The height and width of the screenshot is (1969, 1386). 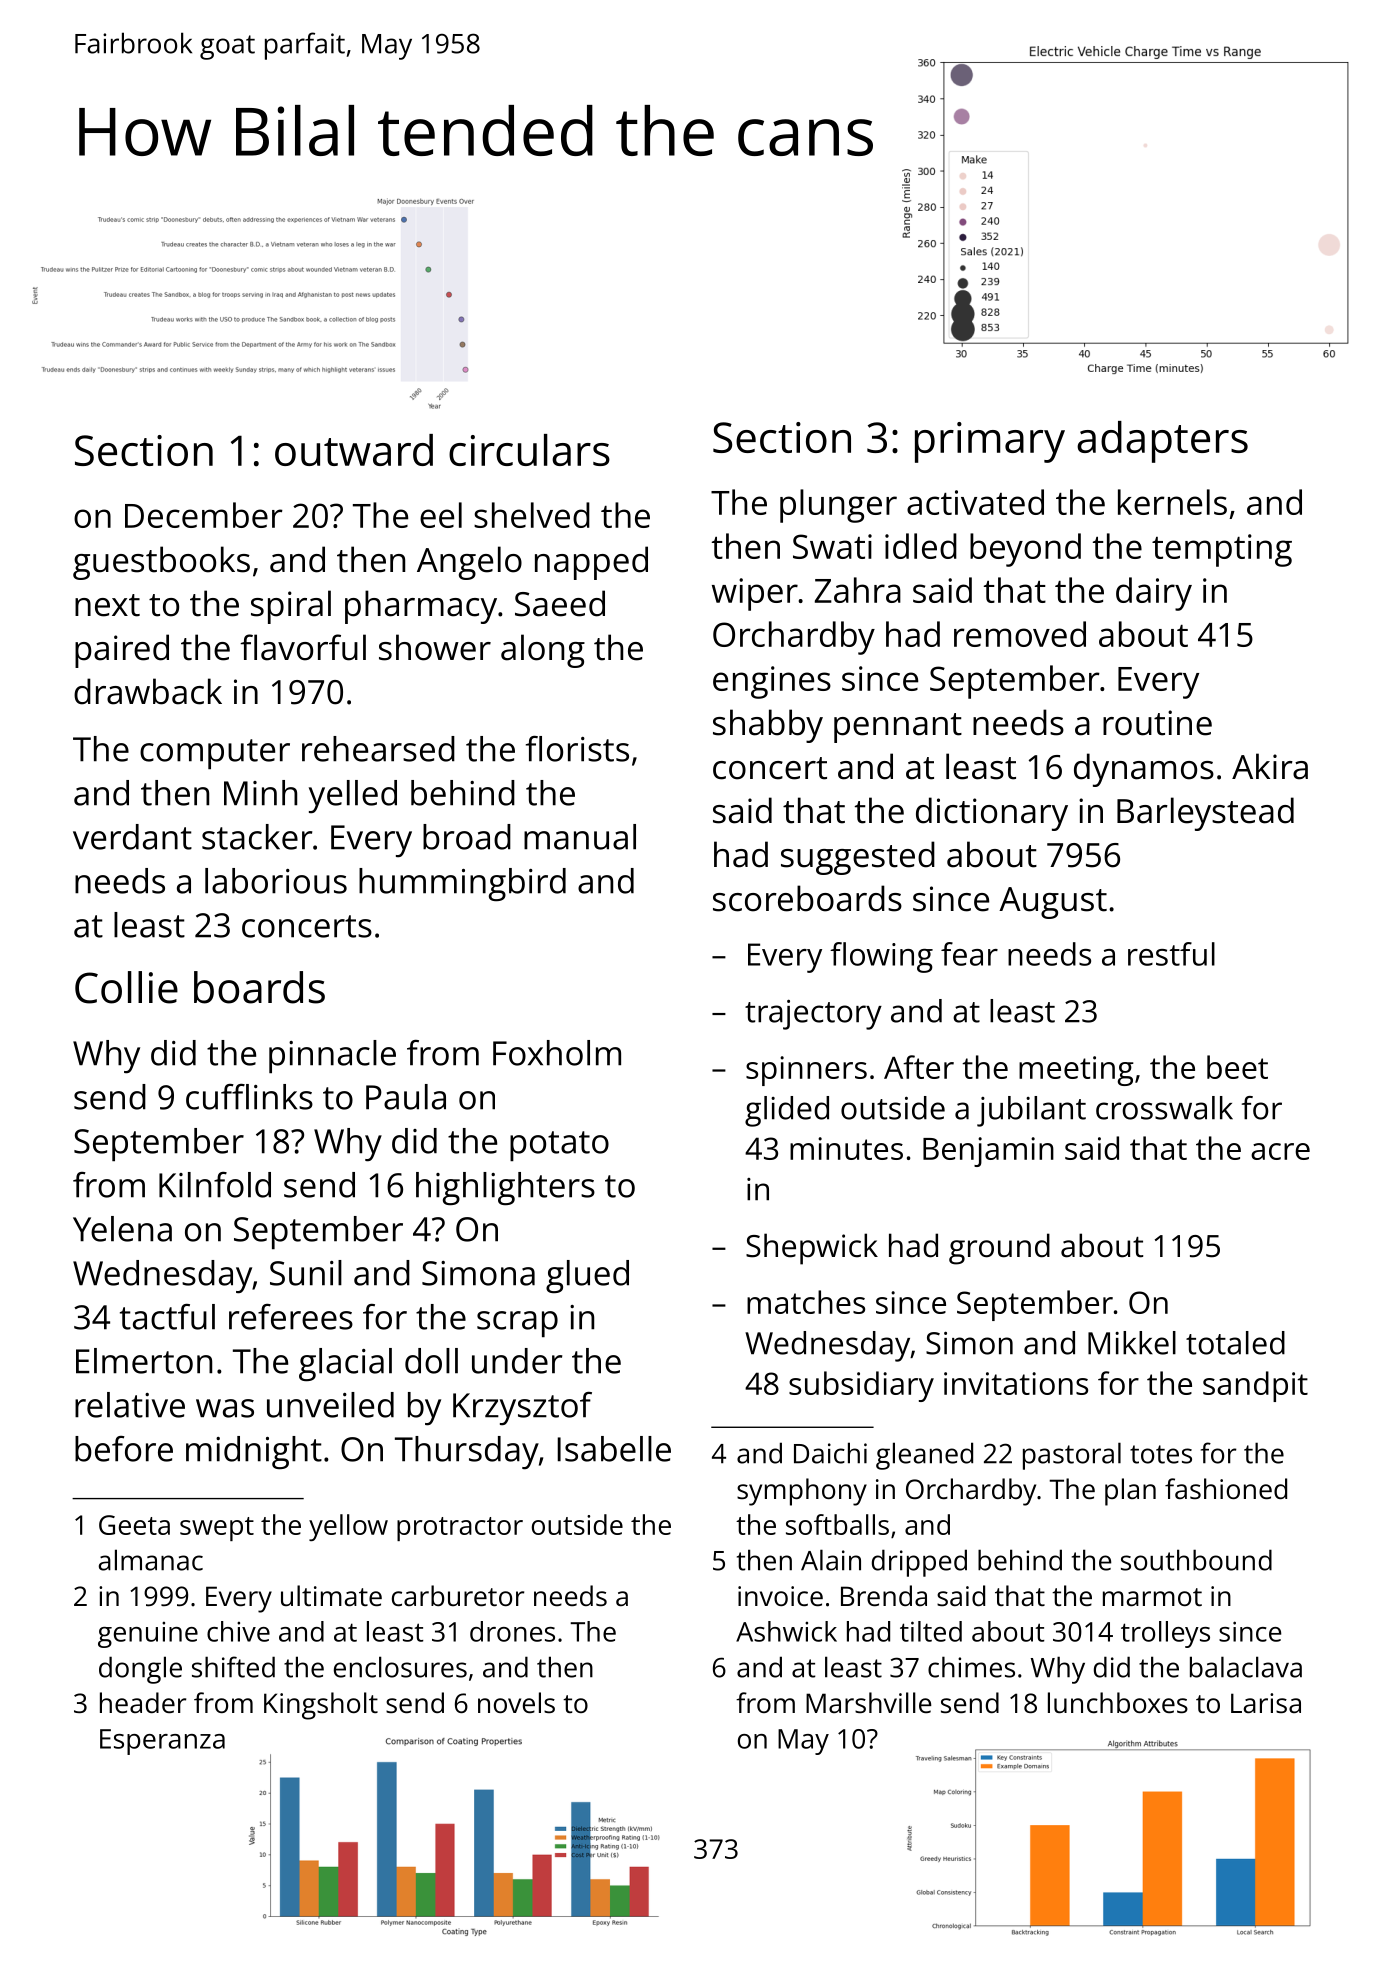 I want to click on plunger, so click(x=838, y=506).
